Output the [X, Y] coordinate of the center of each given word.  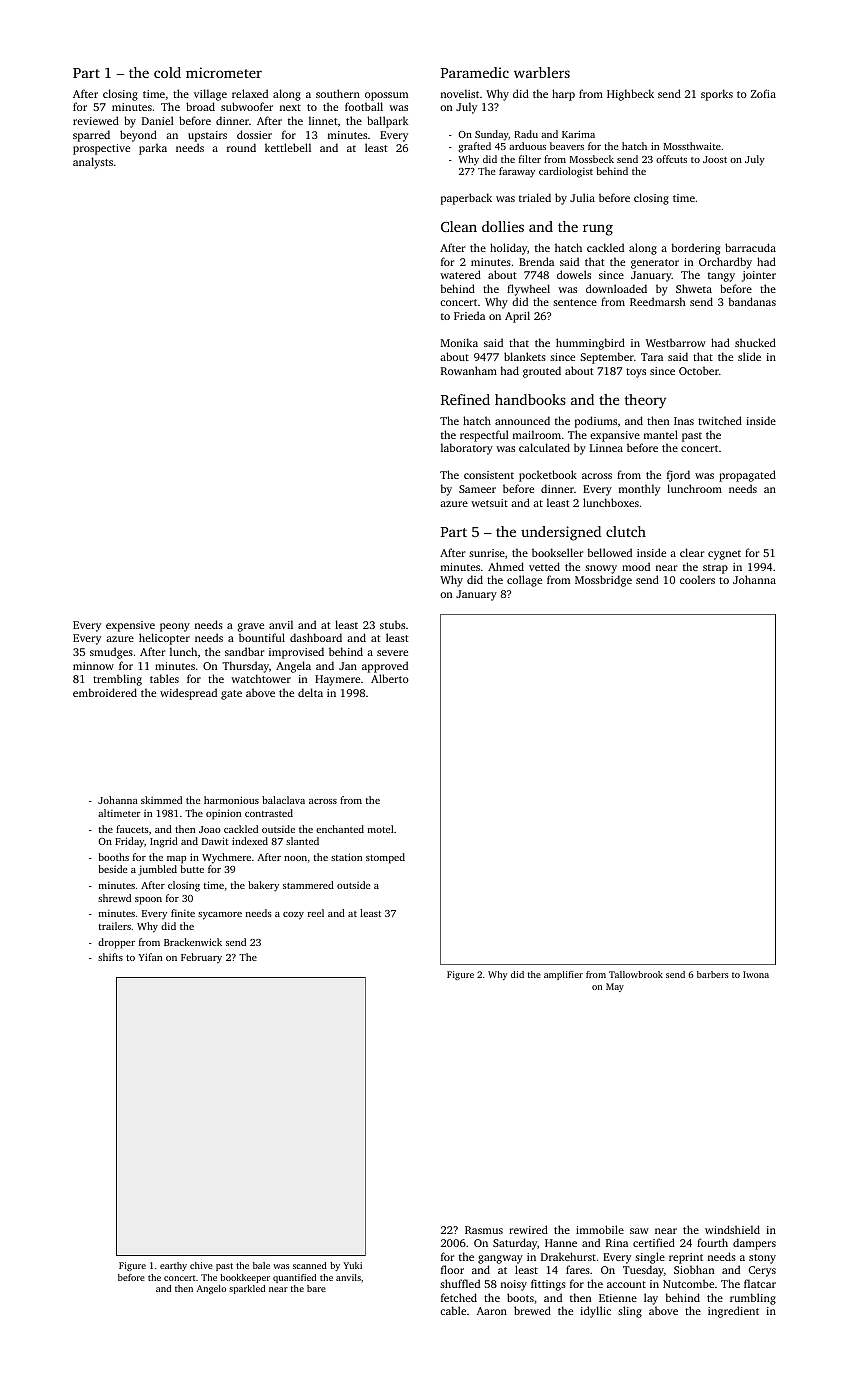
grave [251, 627]
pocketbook [548, 476]
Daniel [158, 120]
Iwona [756, 974]
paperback [466, 199]
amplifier [563, 975]
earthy [173, 1266]
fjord [678, 476]
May [615, 987]
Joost [715, 159]
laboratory [467, 449]
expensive [130, 626]
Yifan [150, 957]
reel [316, 913]
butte [192, 869]
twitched [720, 420]
